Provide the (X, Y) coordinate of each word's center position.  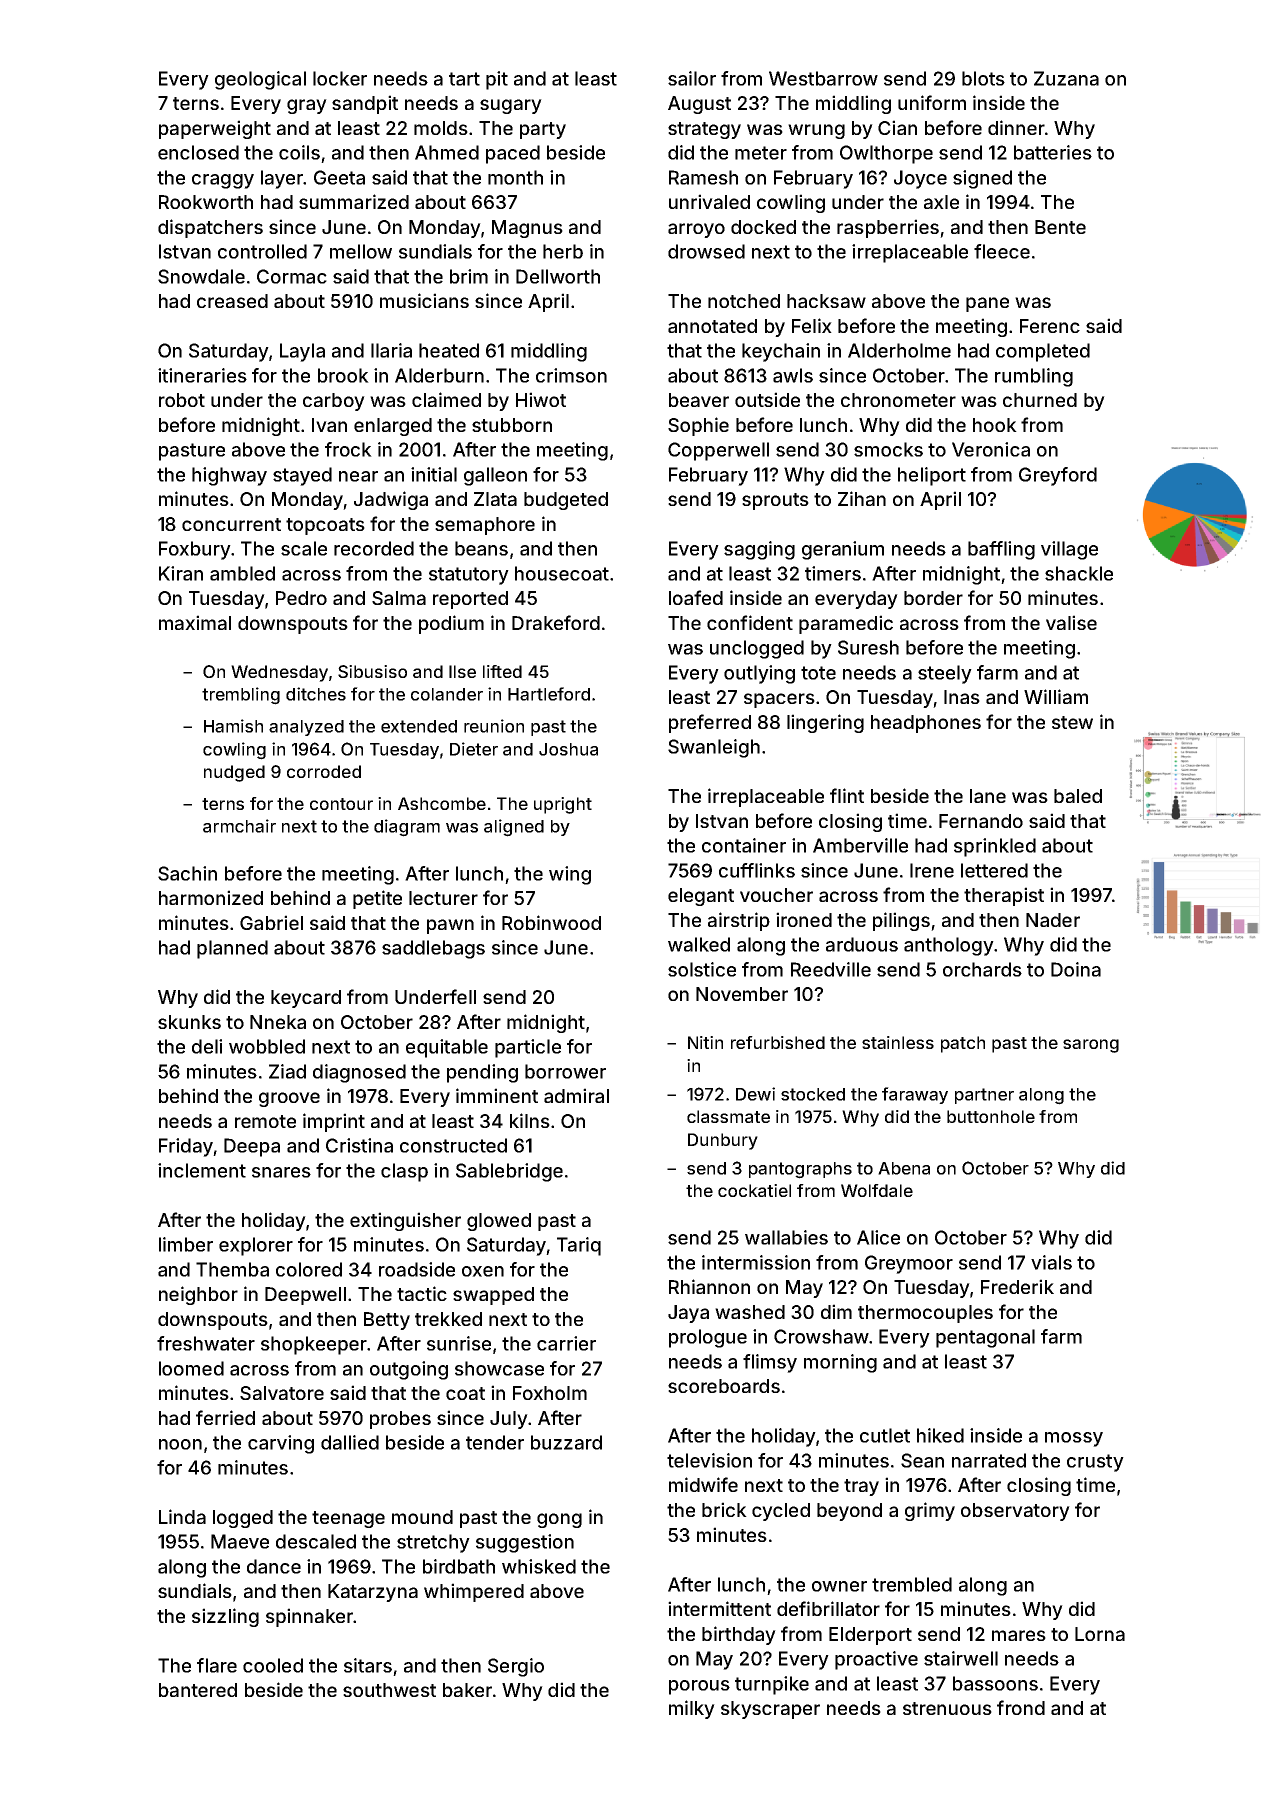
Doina (1076, 969)
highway (229, 476)
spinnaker (309, 1617)
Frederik (1017, 1286)
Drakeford (556, 622)
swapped (493, 1296)
